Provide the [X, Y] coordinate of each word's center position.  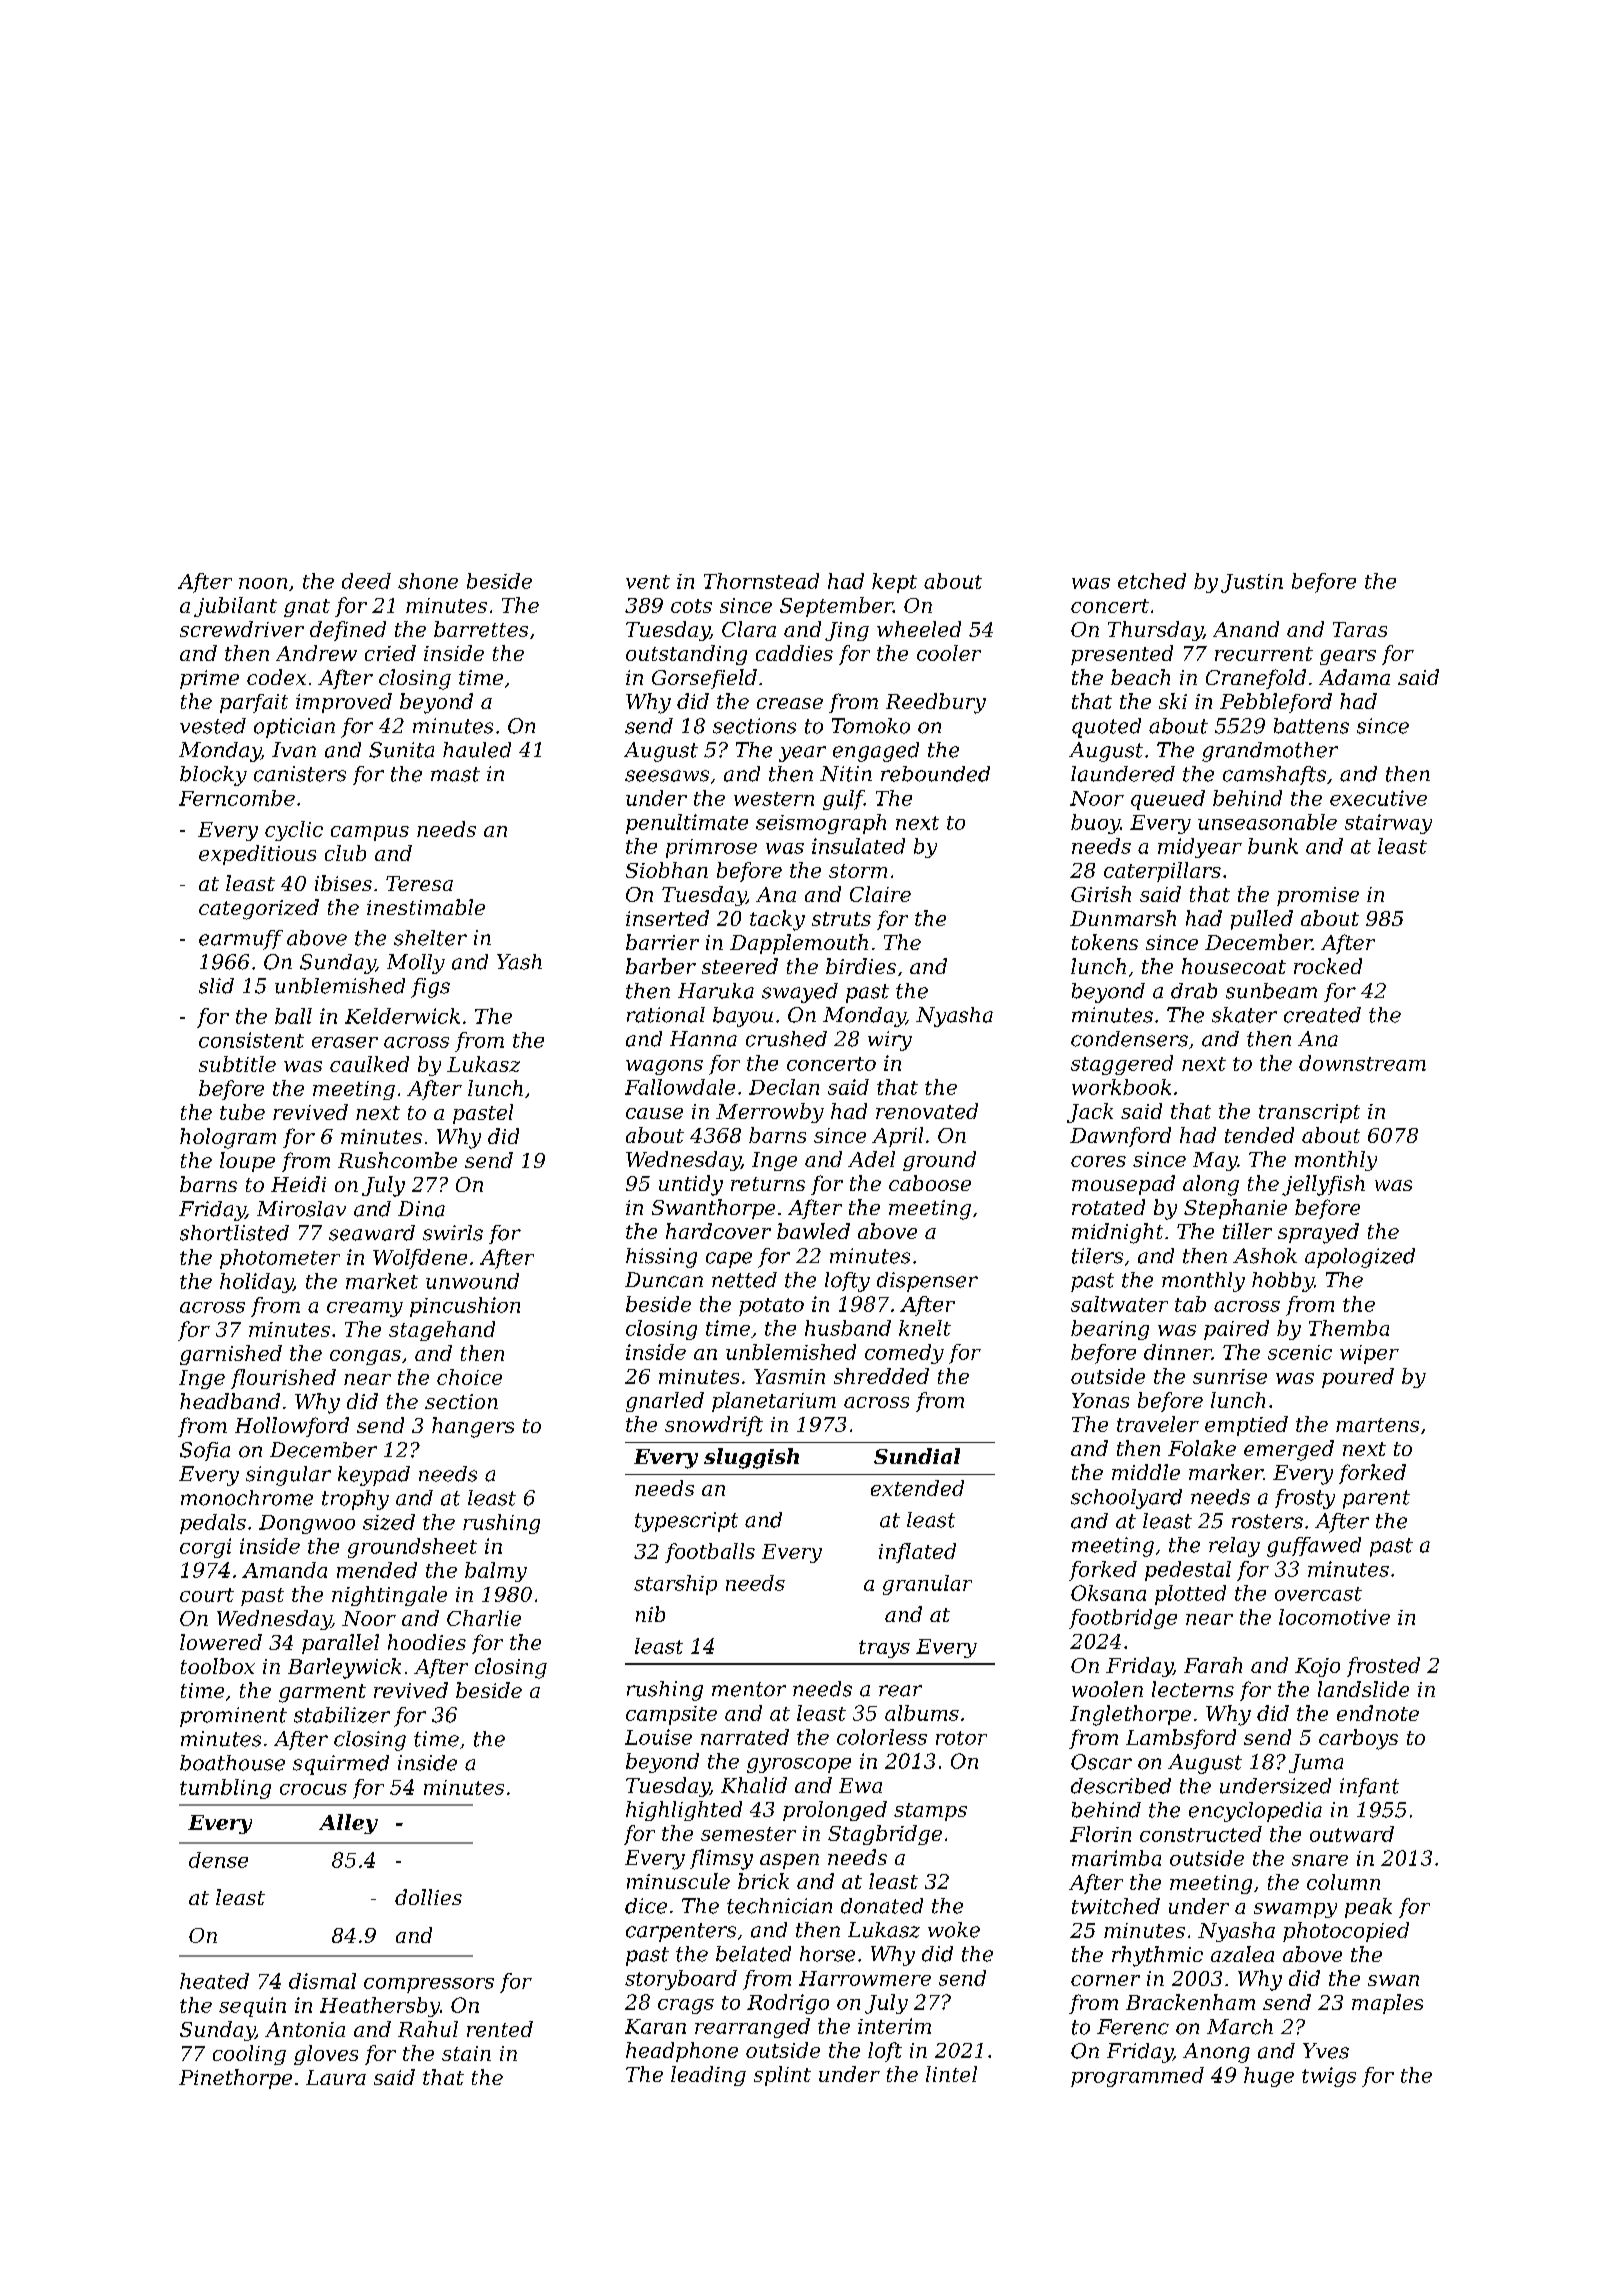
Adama [1354, 677]
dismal [322, 1981]
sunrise [1230, 1376]
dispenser [927, 1282]
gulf [843, 800]
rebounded [935, 774]
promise [1318, 896]
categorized [259, 909]
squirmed [341, 1765]
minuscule [678, 1881]
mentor [749, 1689]
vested [213, 726]
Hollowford [292, 1427]
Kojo [1317, 1667]
